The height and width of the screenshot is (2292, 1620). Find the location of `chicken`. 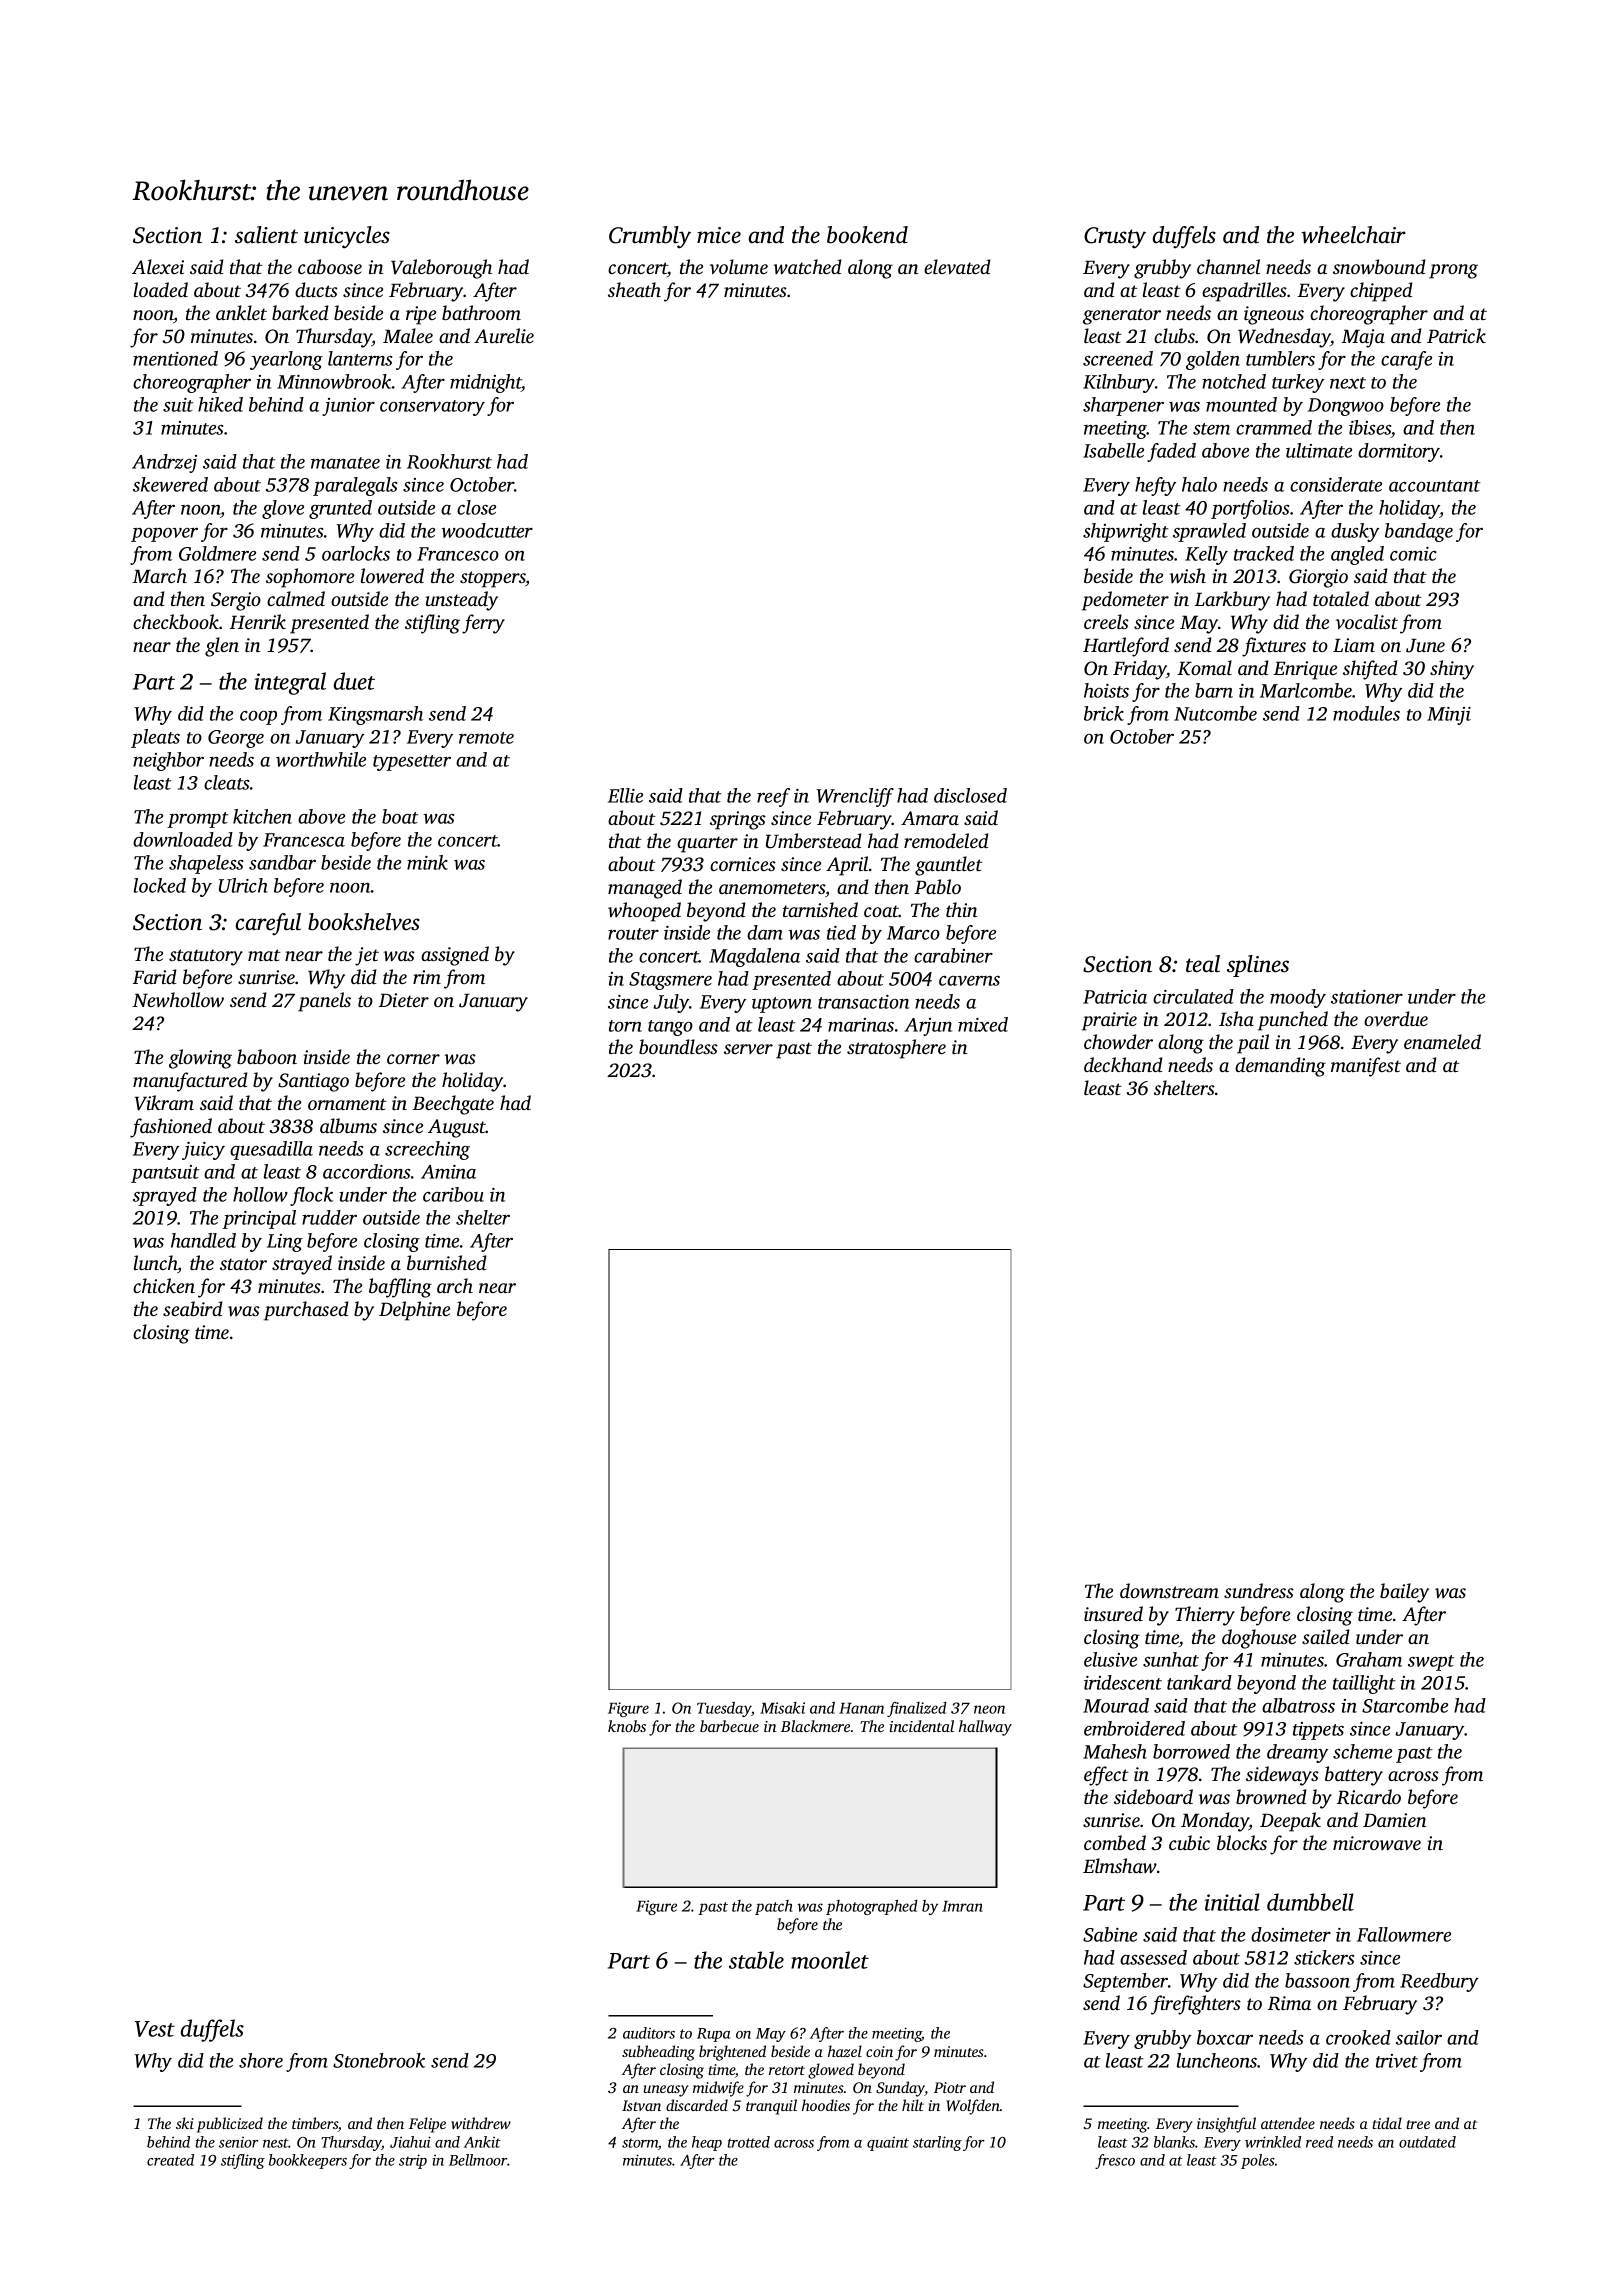

chicken is located at coordinates (164, 1285).
